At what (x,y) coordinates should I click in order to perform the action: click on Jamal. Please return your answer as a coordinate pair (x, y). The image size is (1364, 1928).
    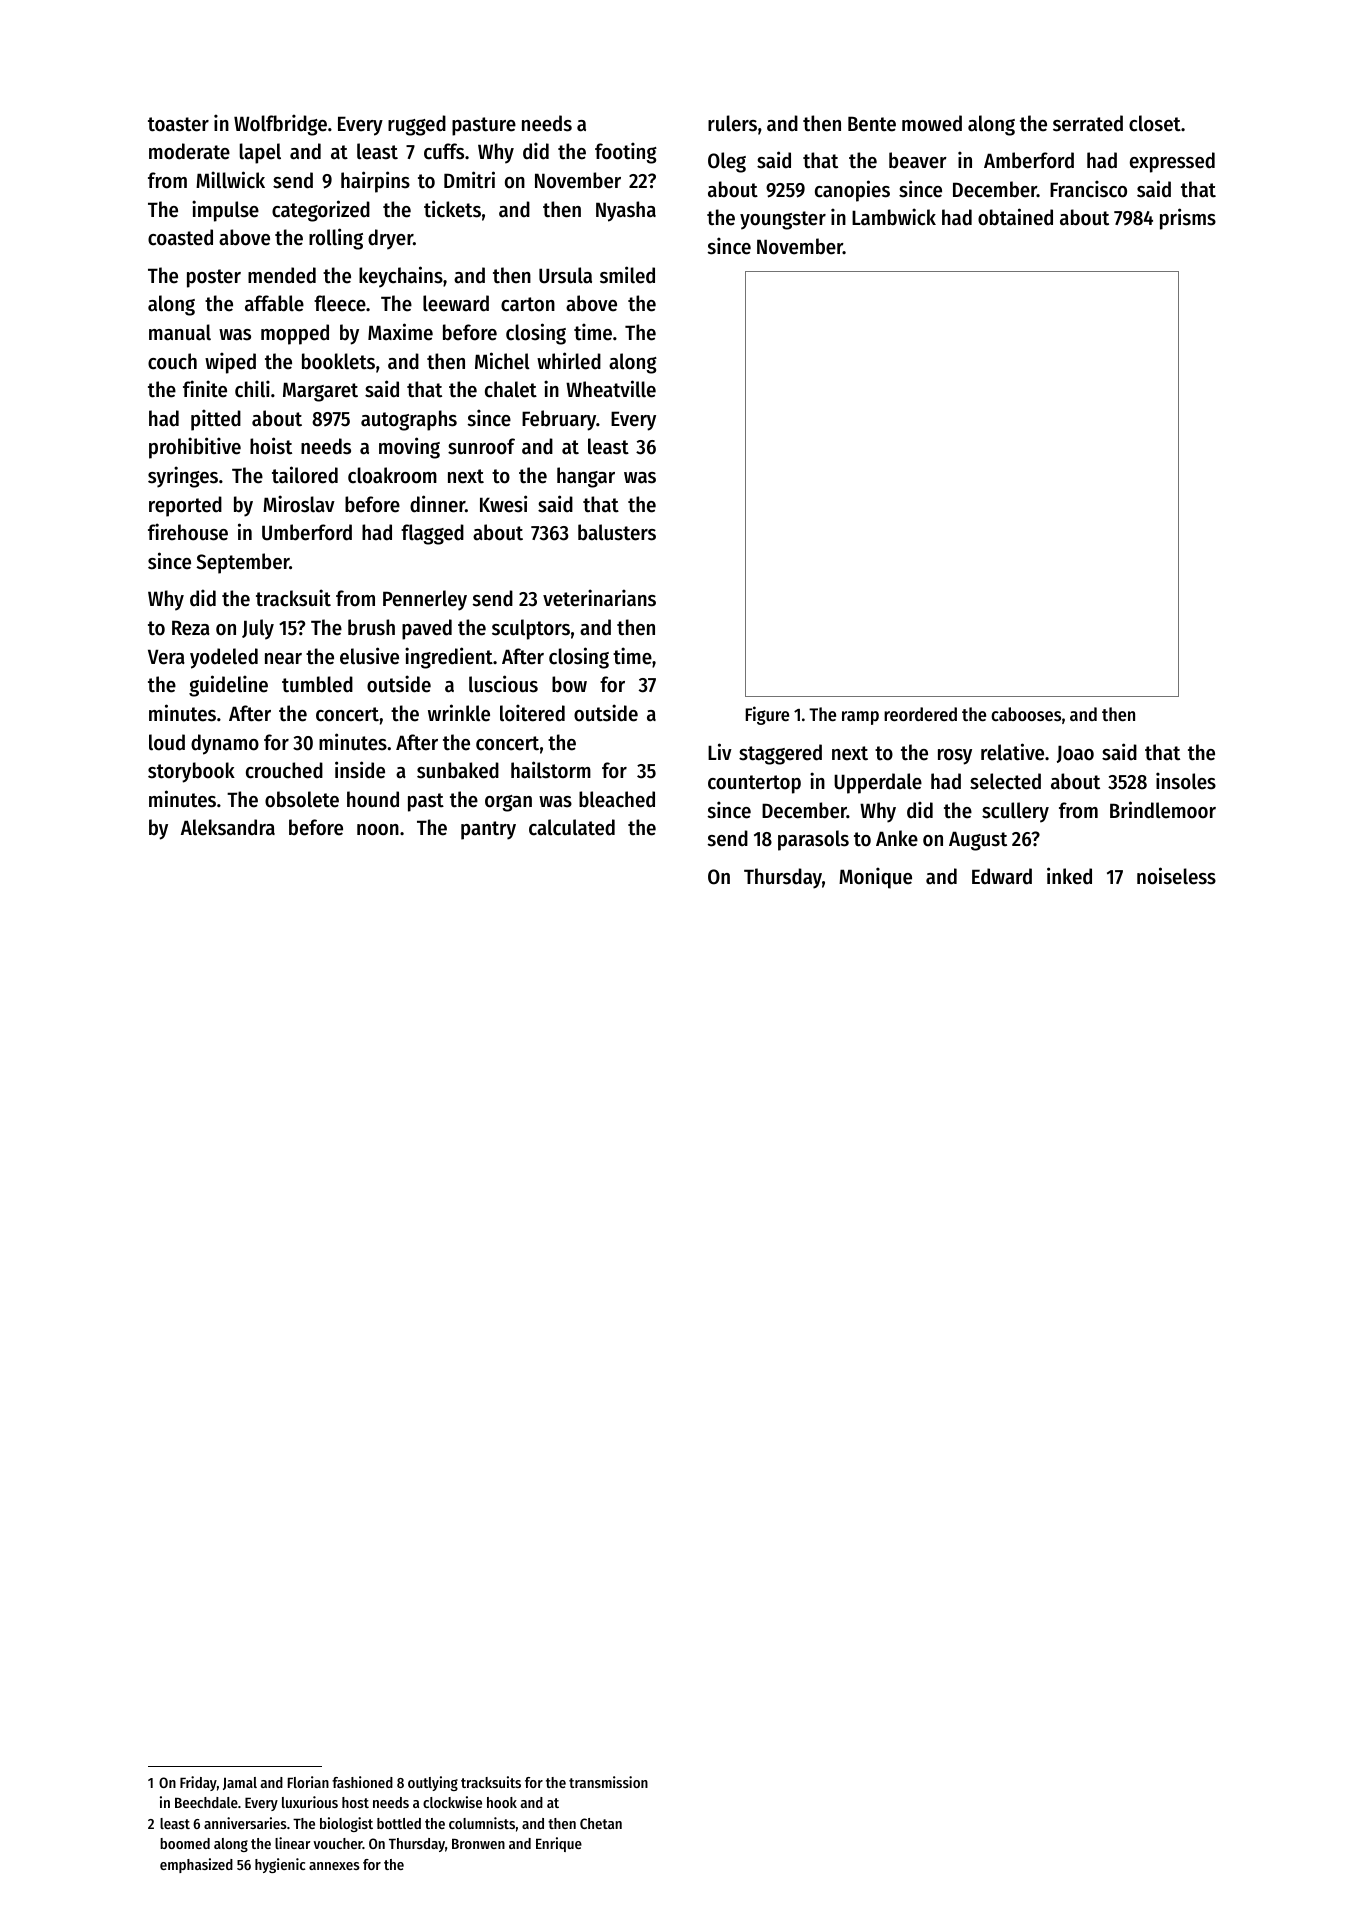
    Looking at the image, I should click on (240, 1783).
